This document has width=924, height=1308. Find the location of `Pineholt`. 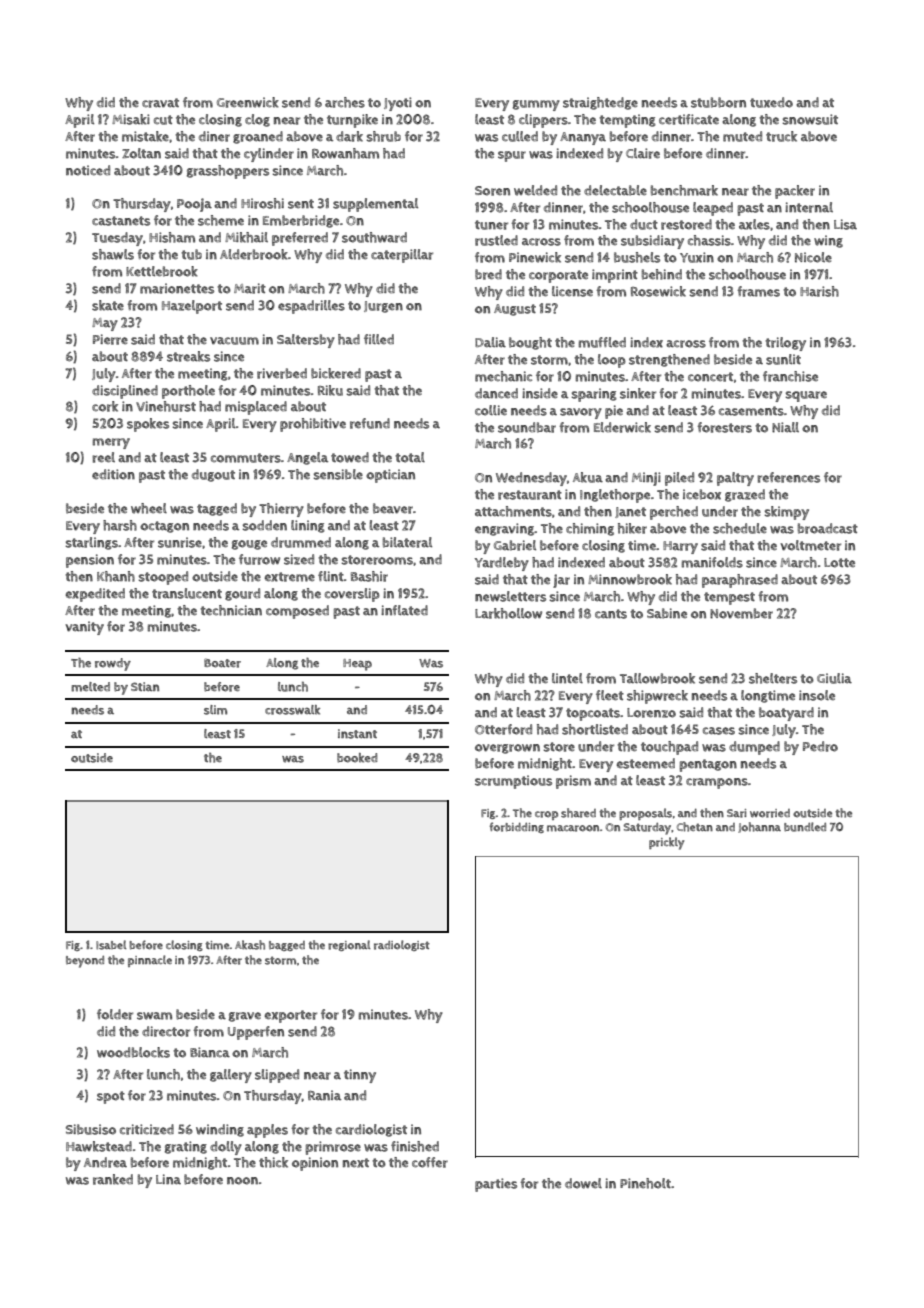

Pineholt is located at coordinates (645, 1183).
